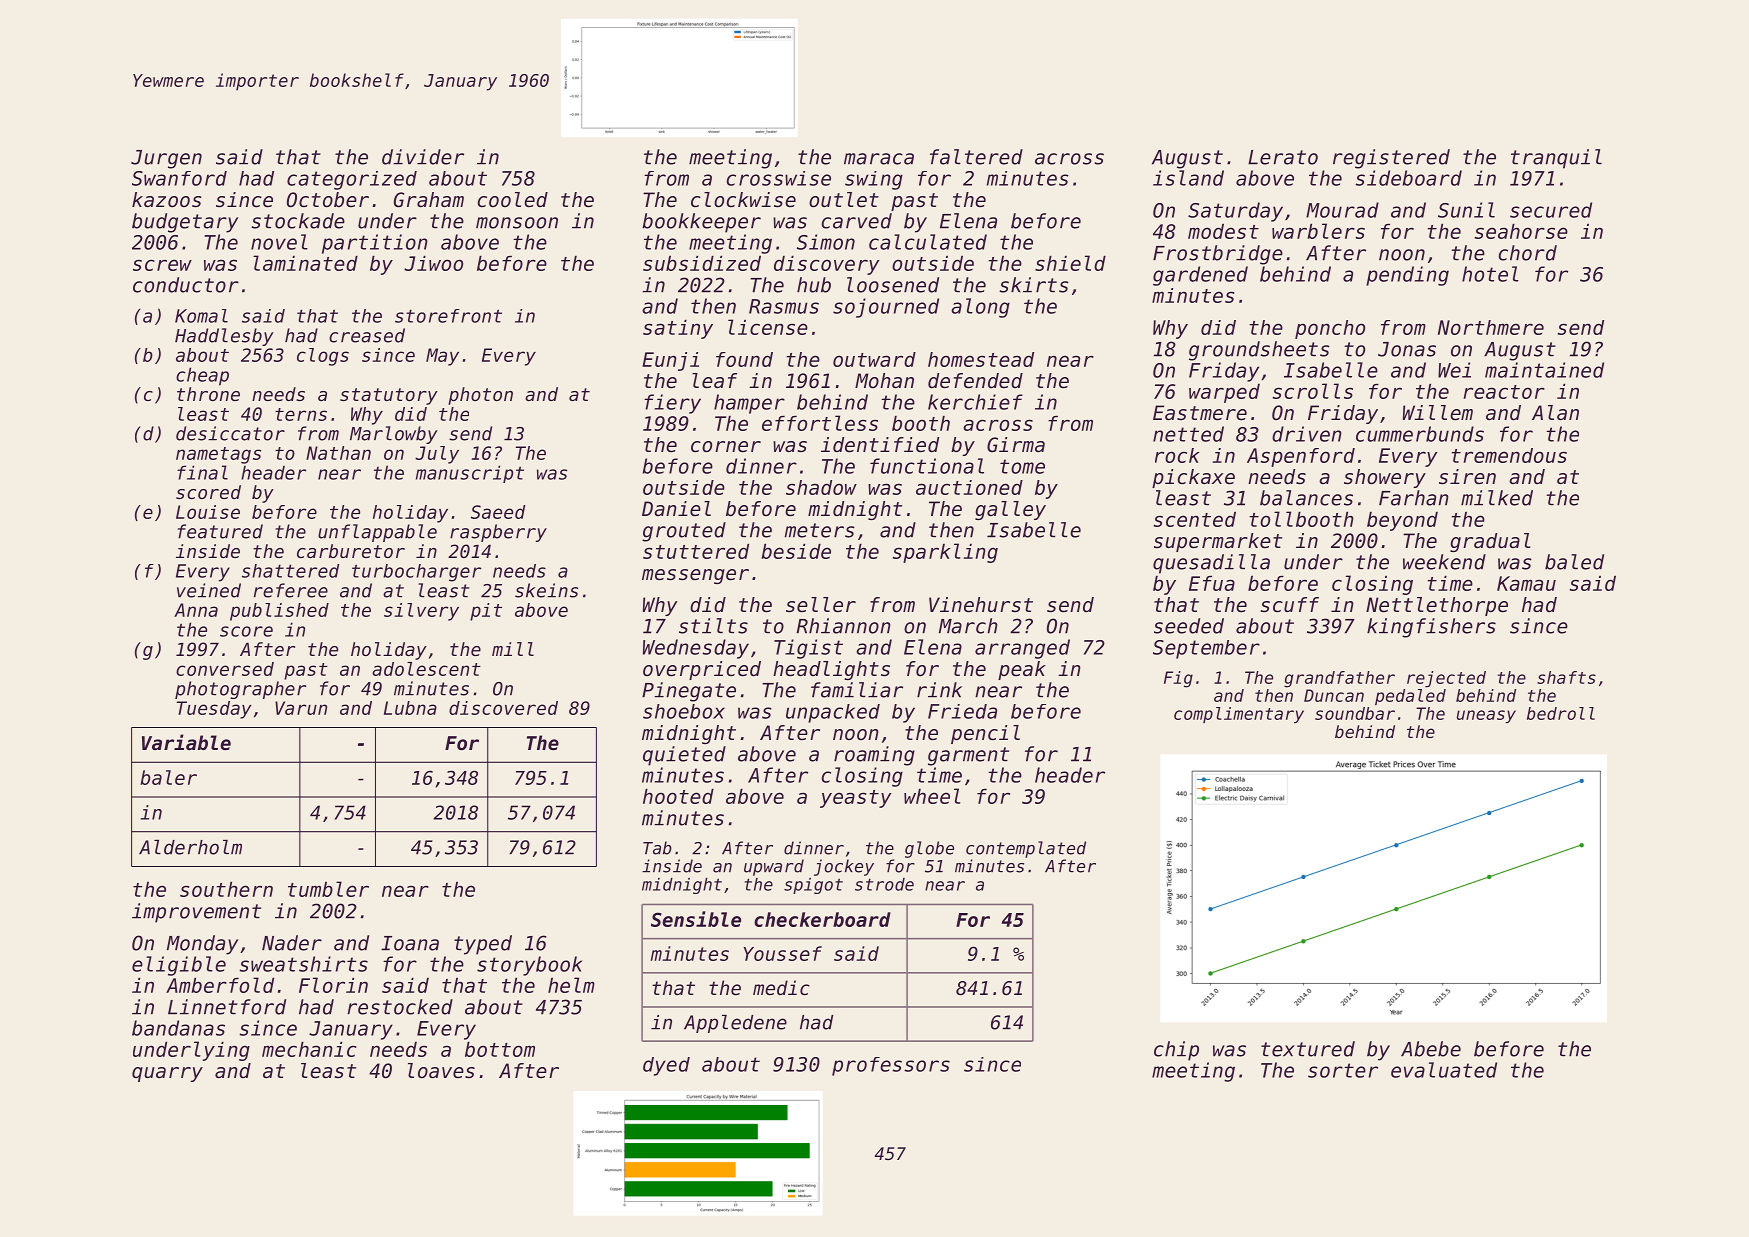  Describe the element at coordinates (529, 966) in the image. I see `storybook` at that location.
